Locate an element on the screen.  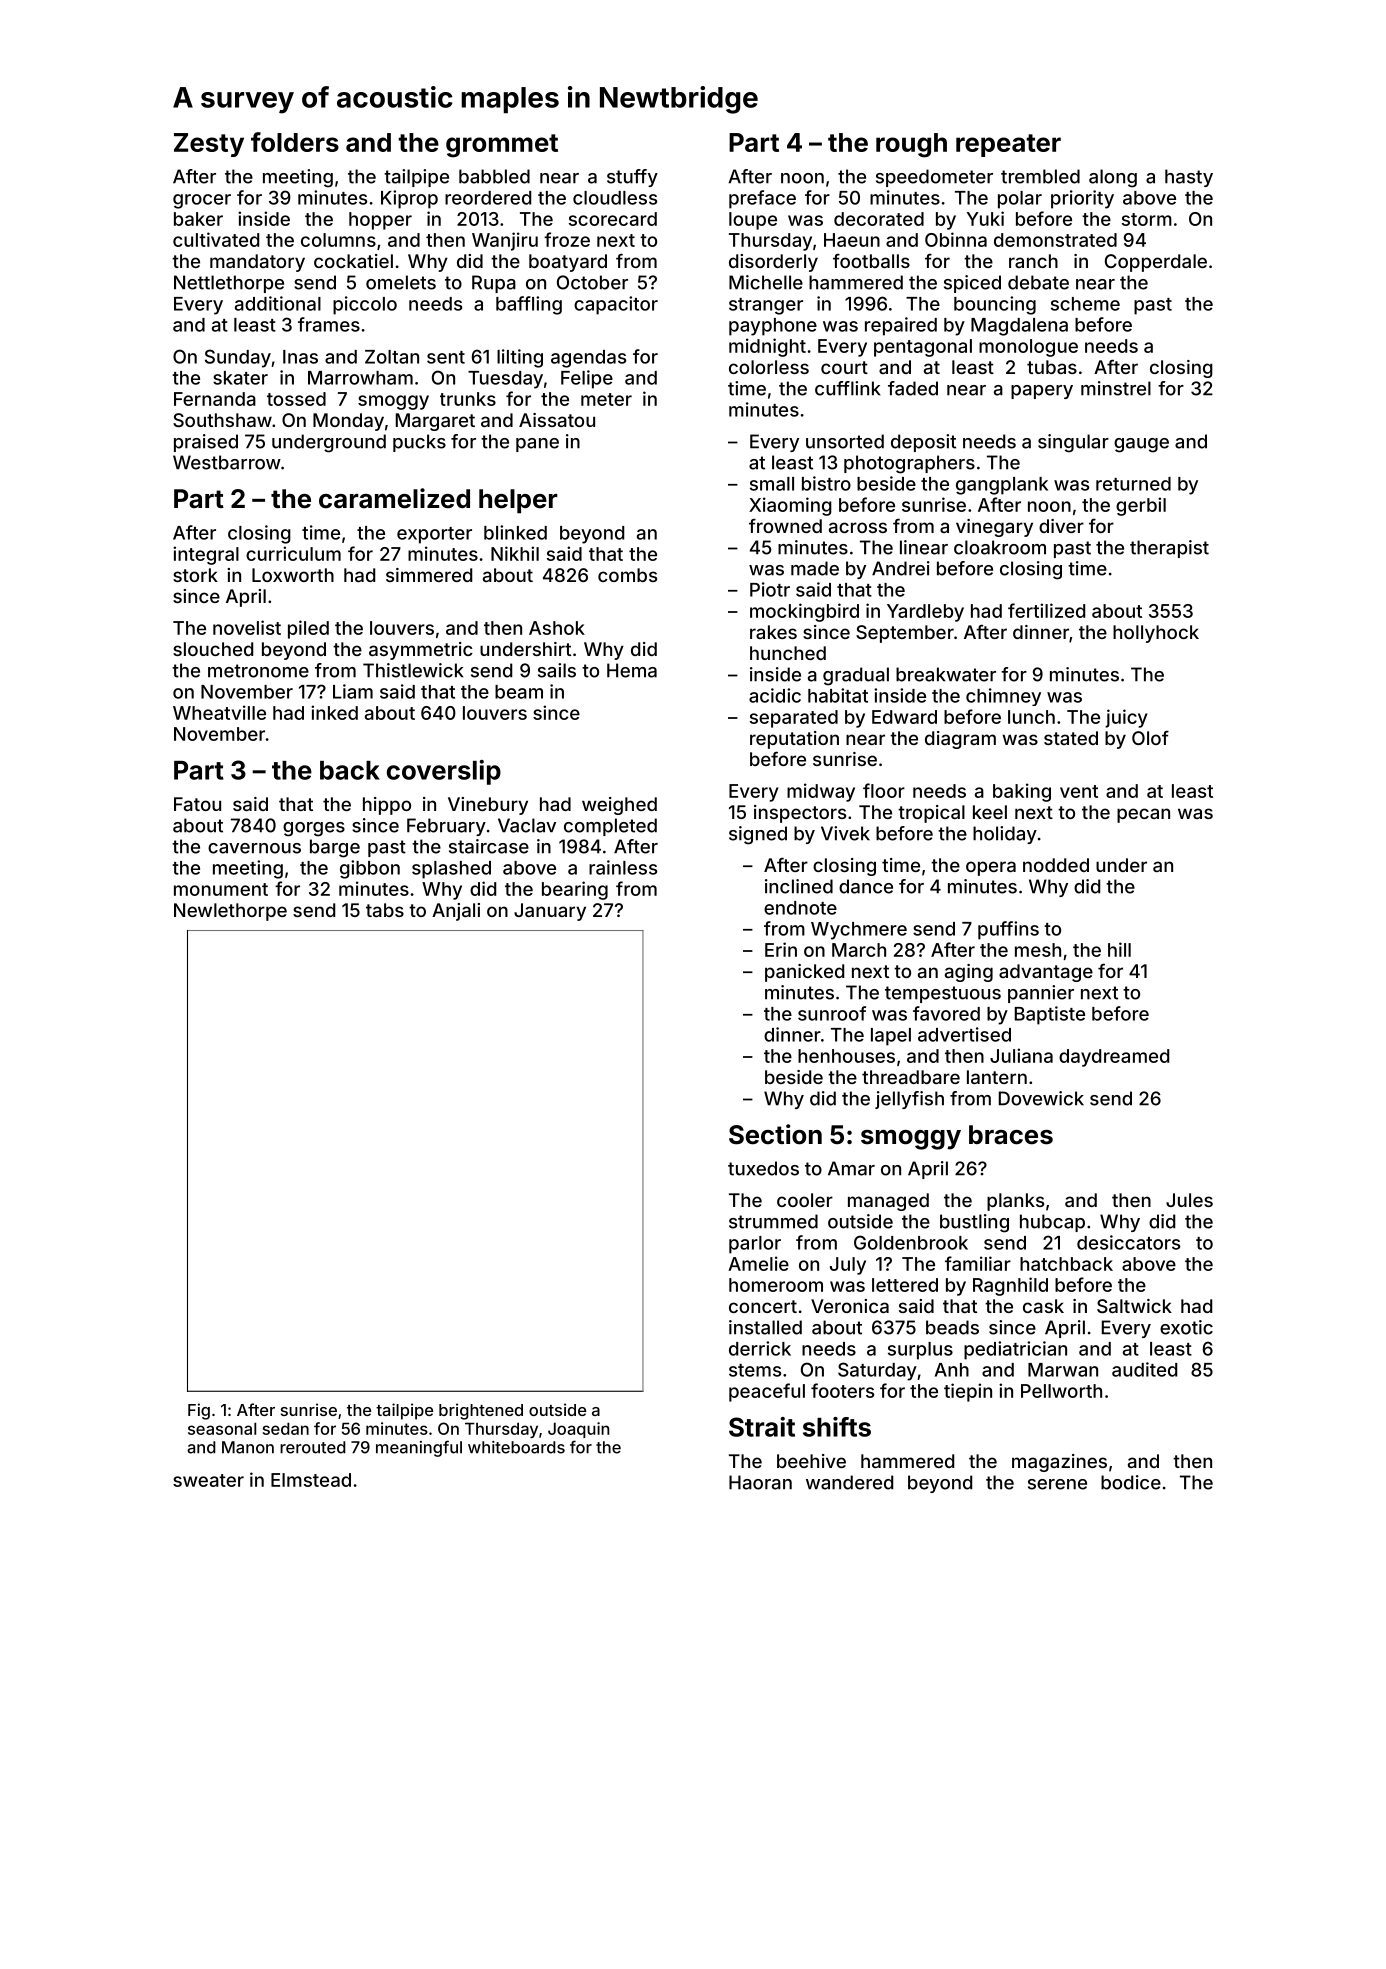
pentagonal is located at coordinates (923, 348).
